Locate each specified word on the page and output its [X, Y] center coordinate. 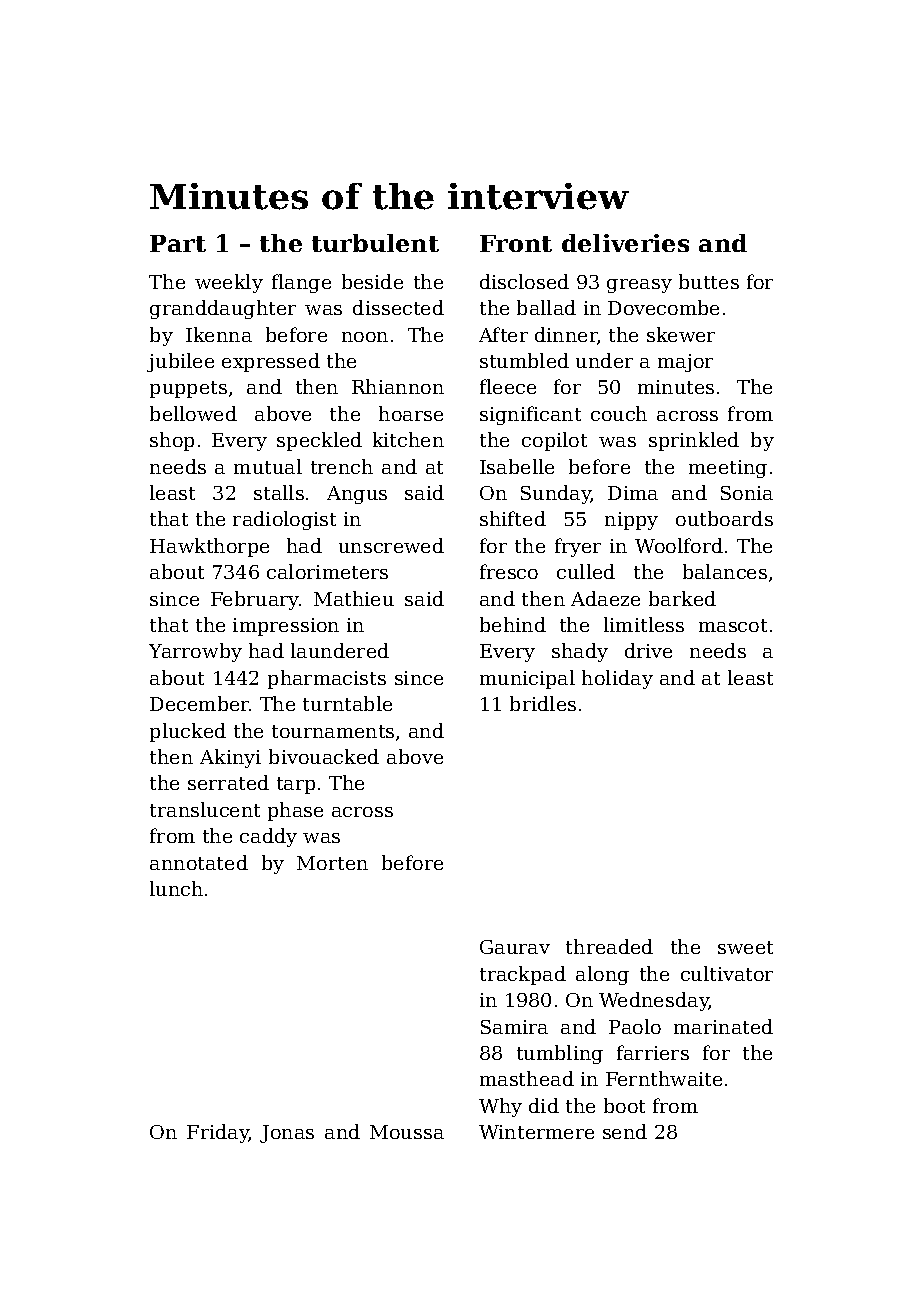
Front [516, 243]
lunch [176, 888]
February [255, 600]
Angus [357, 495]
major [685, 363]
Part [178, 243]
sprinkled [694, 441]
